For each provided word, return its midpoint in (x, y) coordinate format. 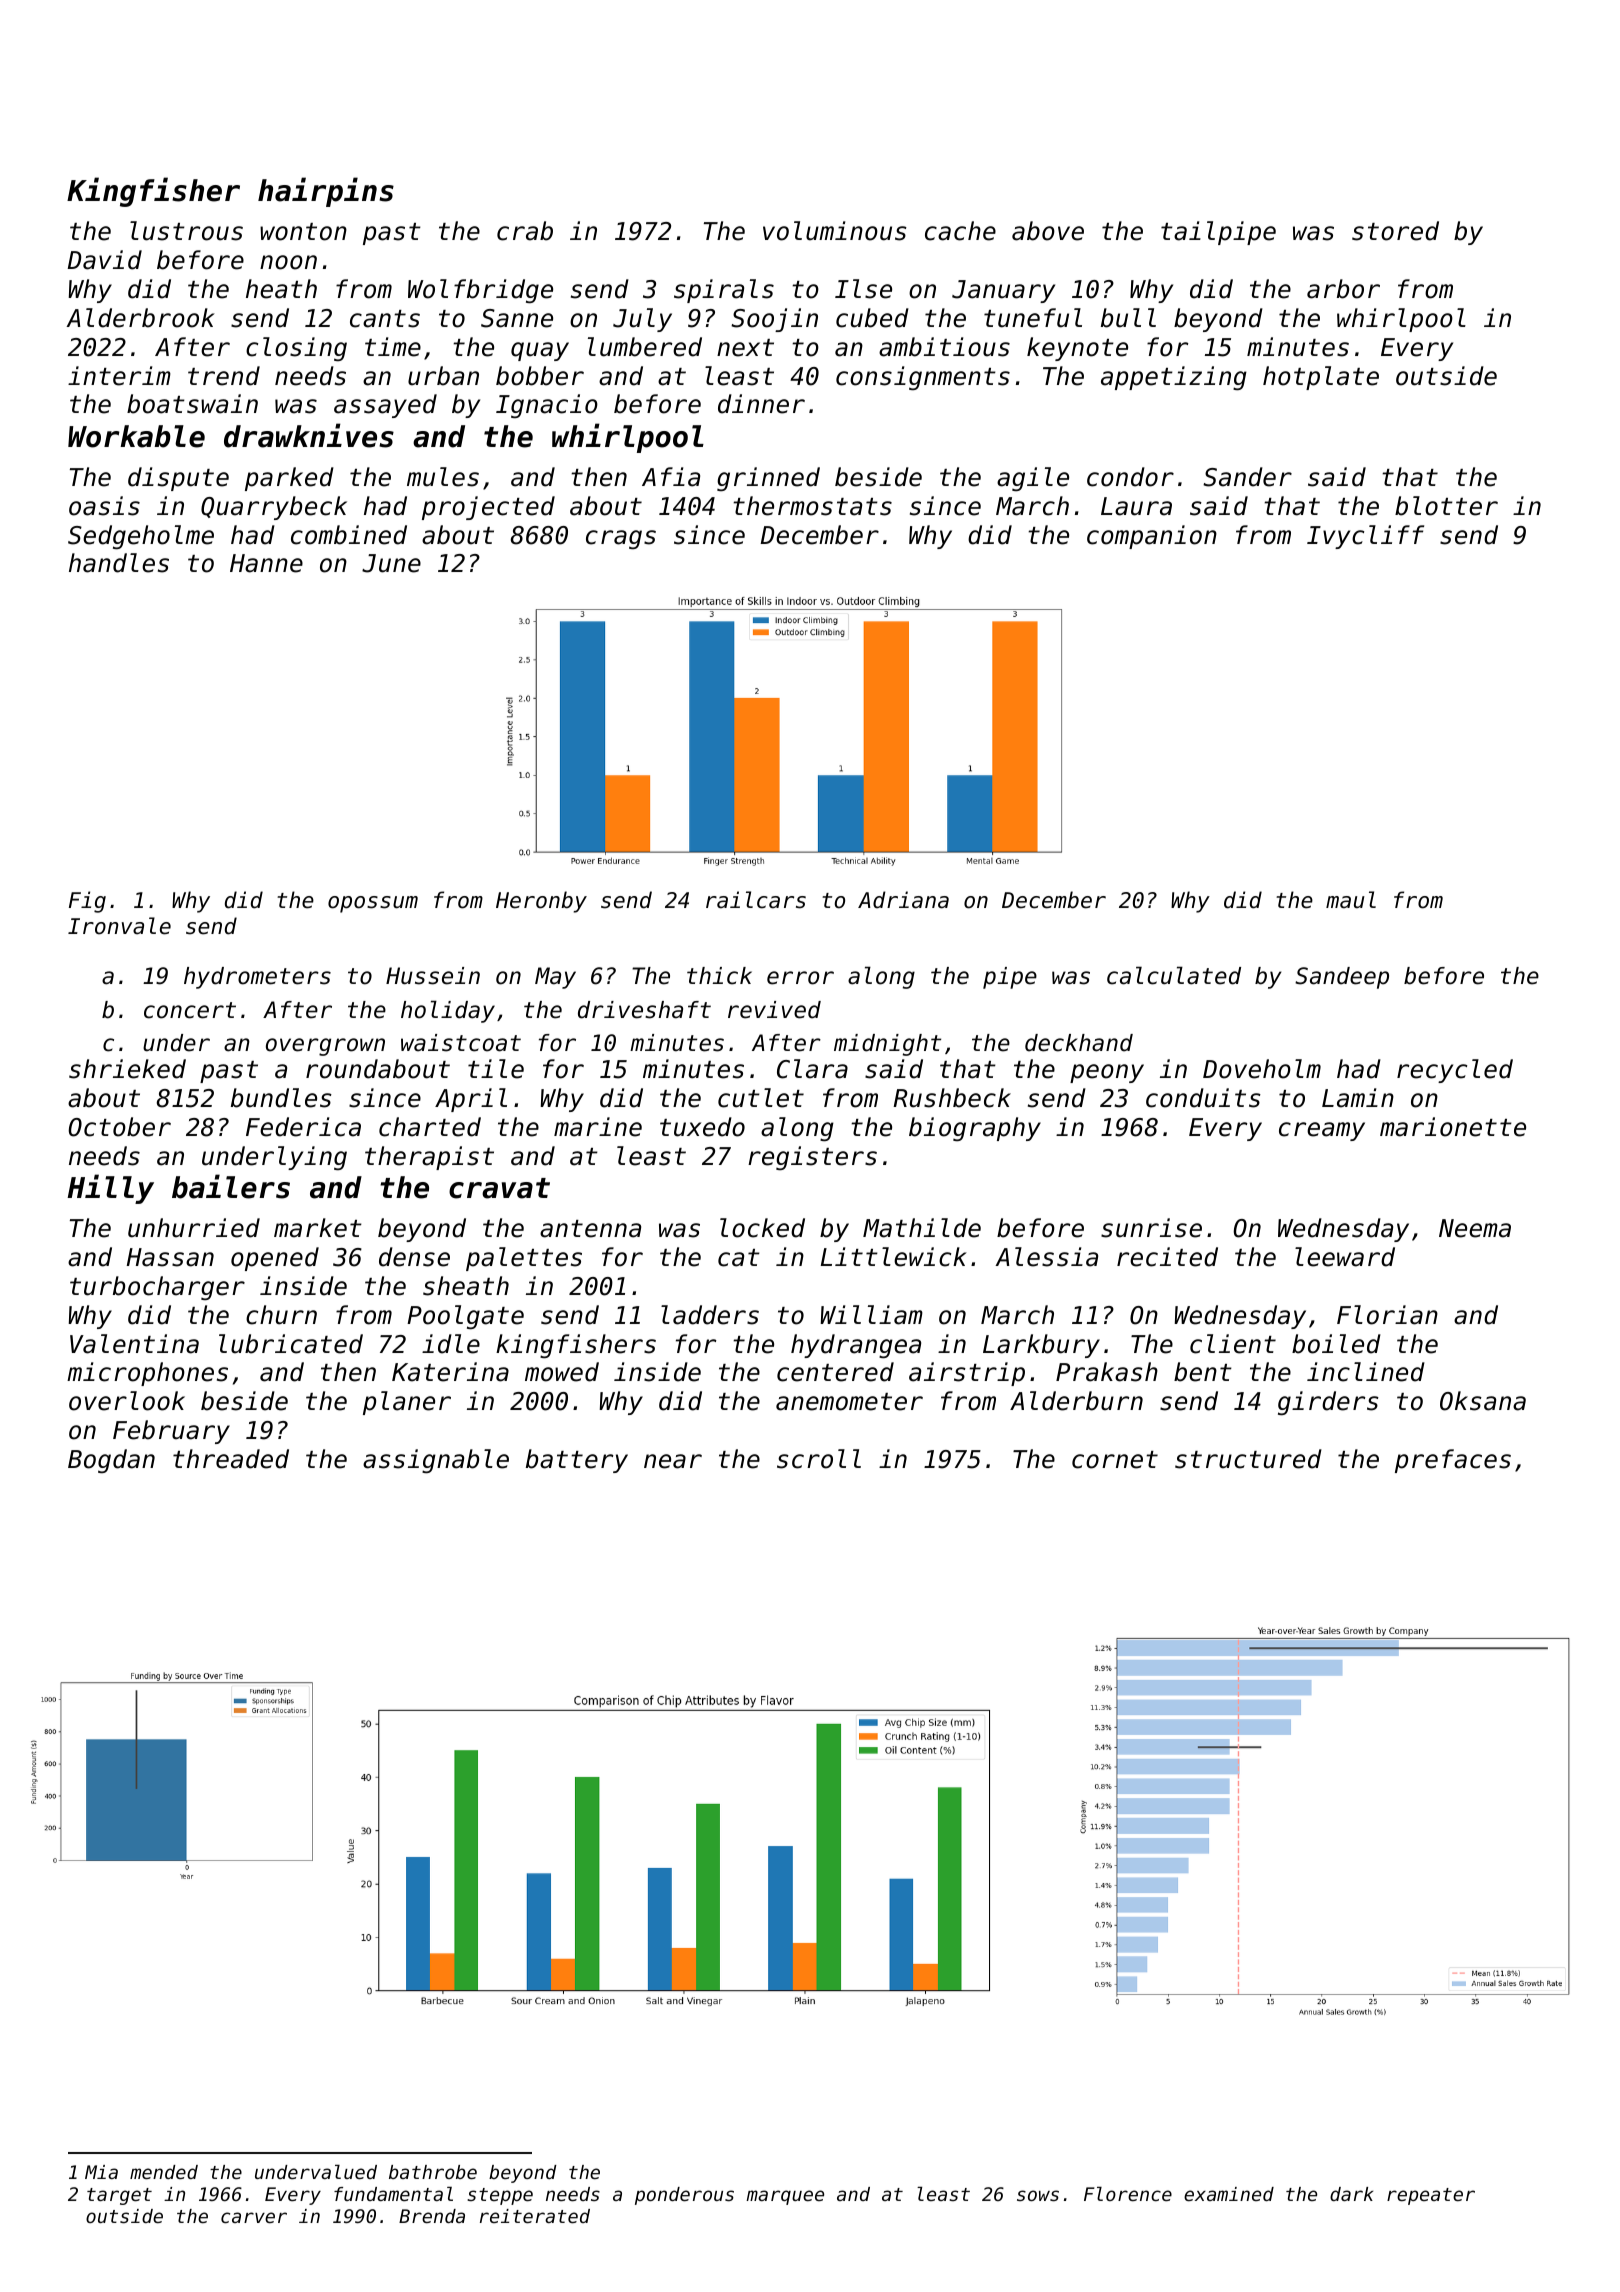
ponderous (684, 2196)
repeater (1431, 2196)
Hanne (266, 563)
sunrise (1151, 1228)
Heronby (541, 902)
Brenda (432, 2216)
